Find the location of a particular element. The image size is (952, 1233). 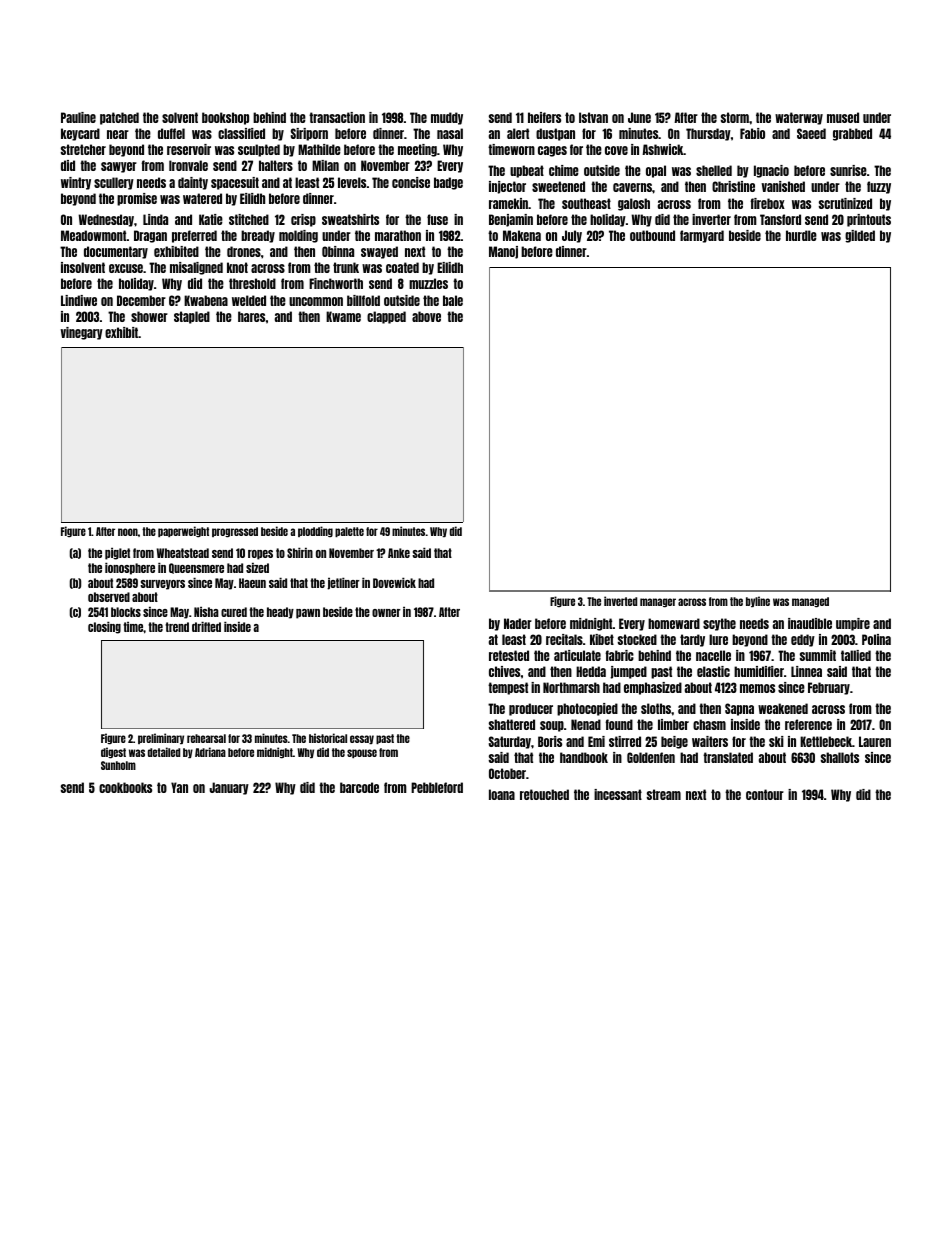

progressed is located at coordinates (235, 532).
